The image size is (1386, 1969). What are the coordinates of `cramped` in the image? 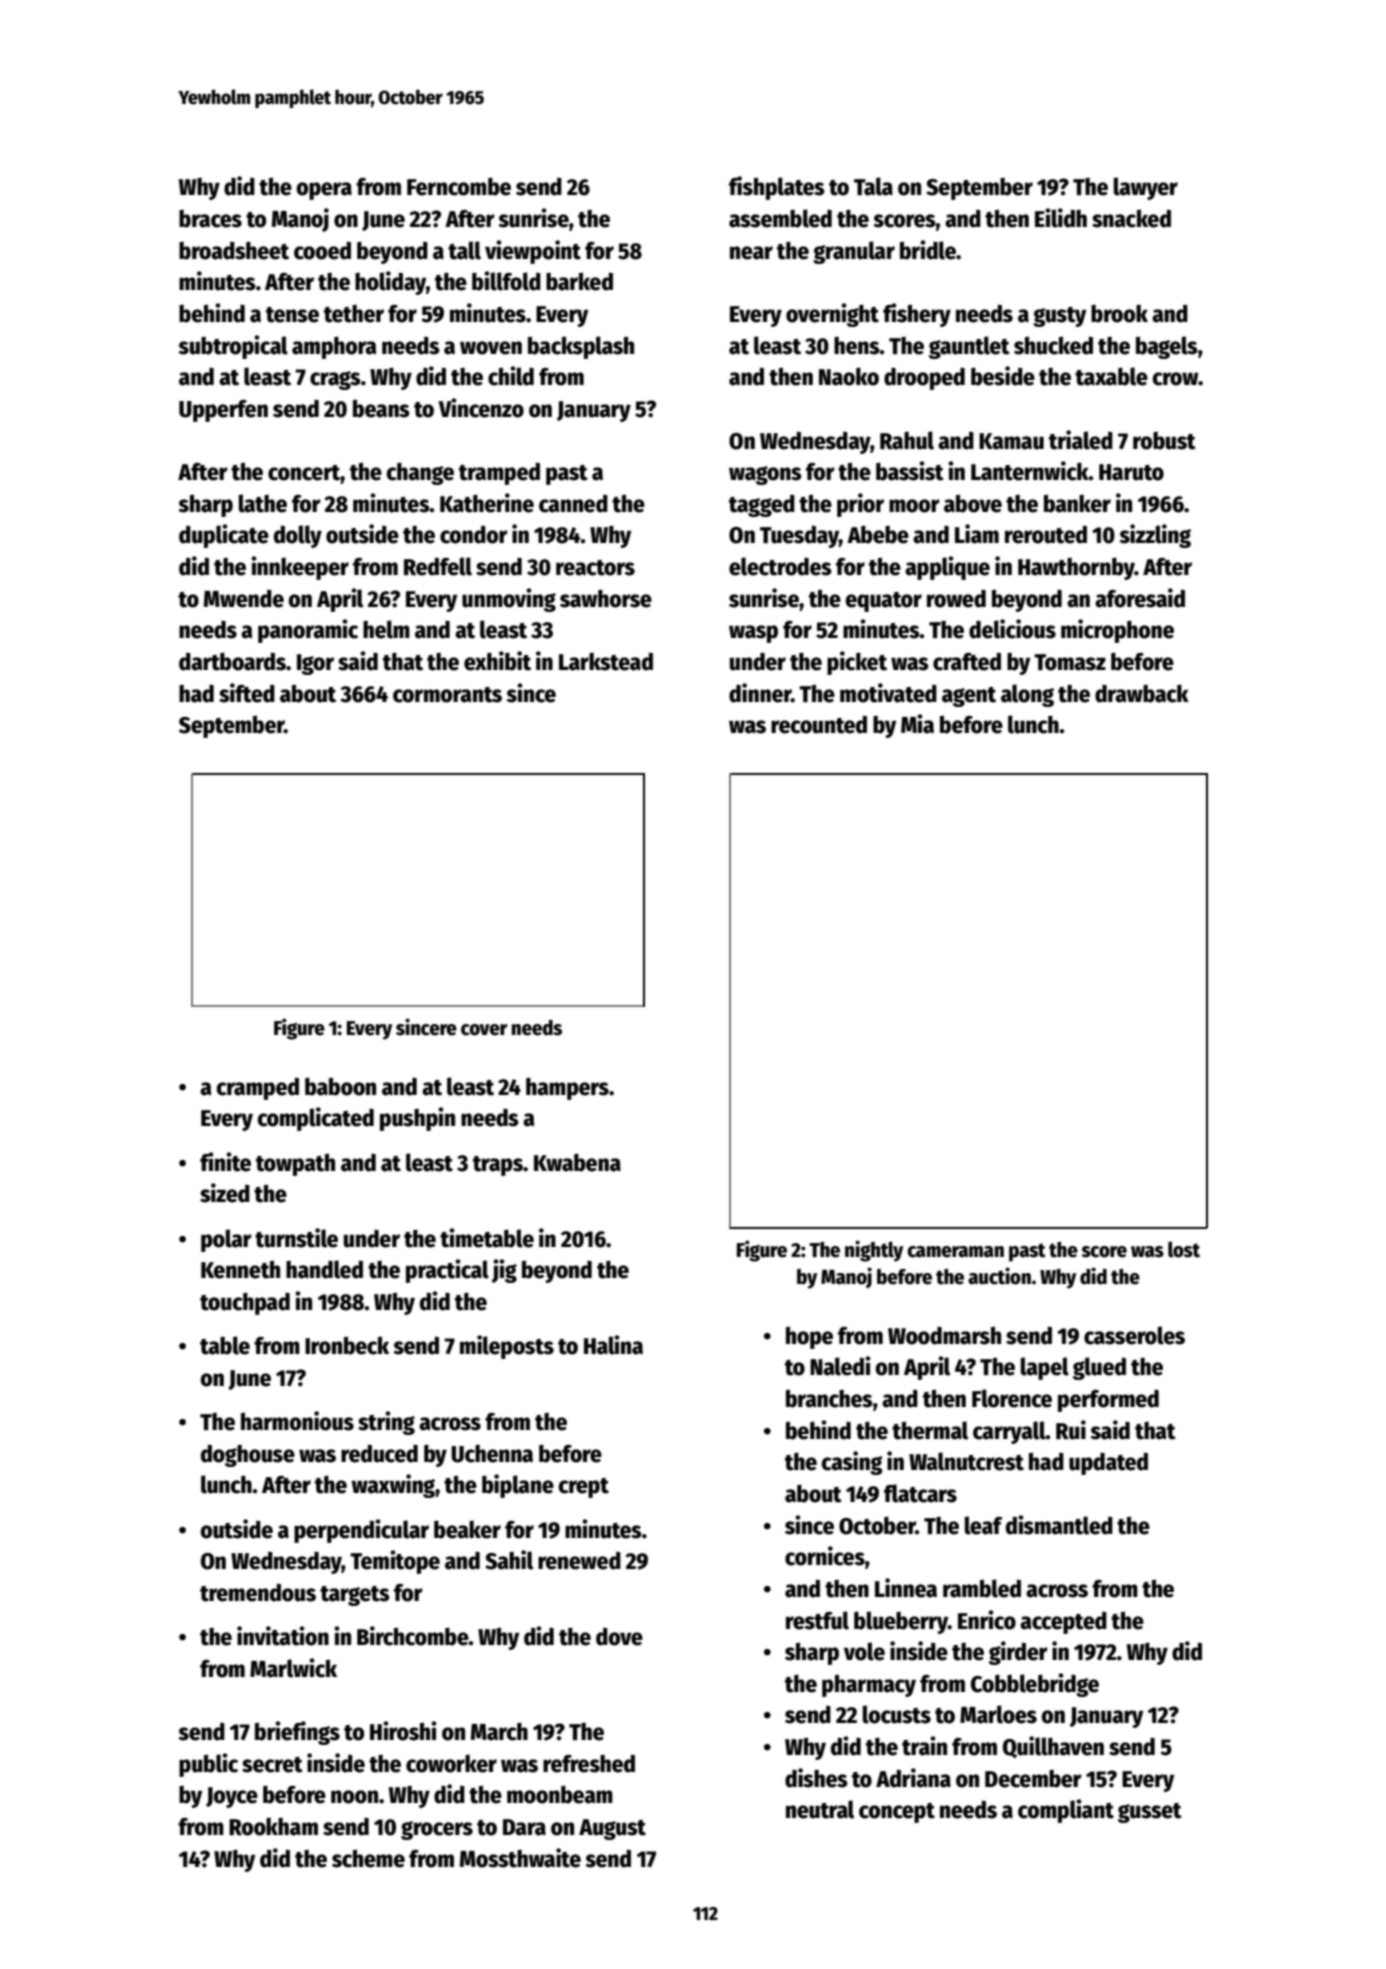 It's located at (258, 1089).
